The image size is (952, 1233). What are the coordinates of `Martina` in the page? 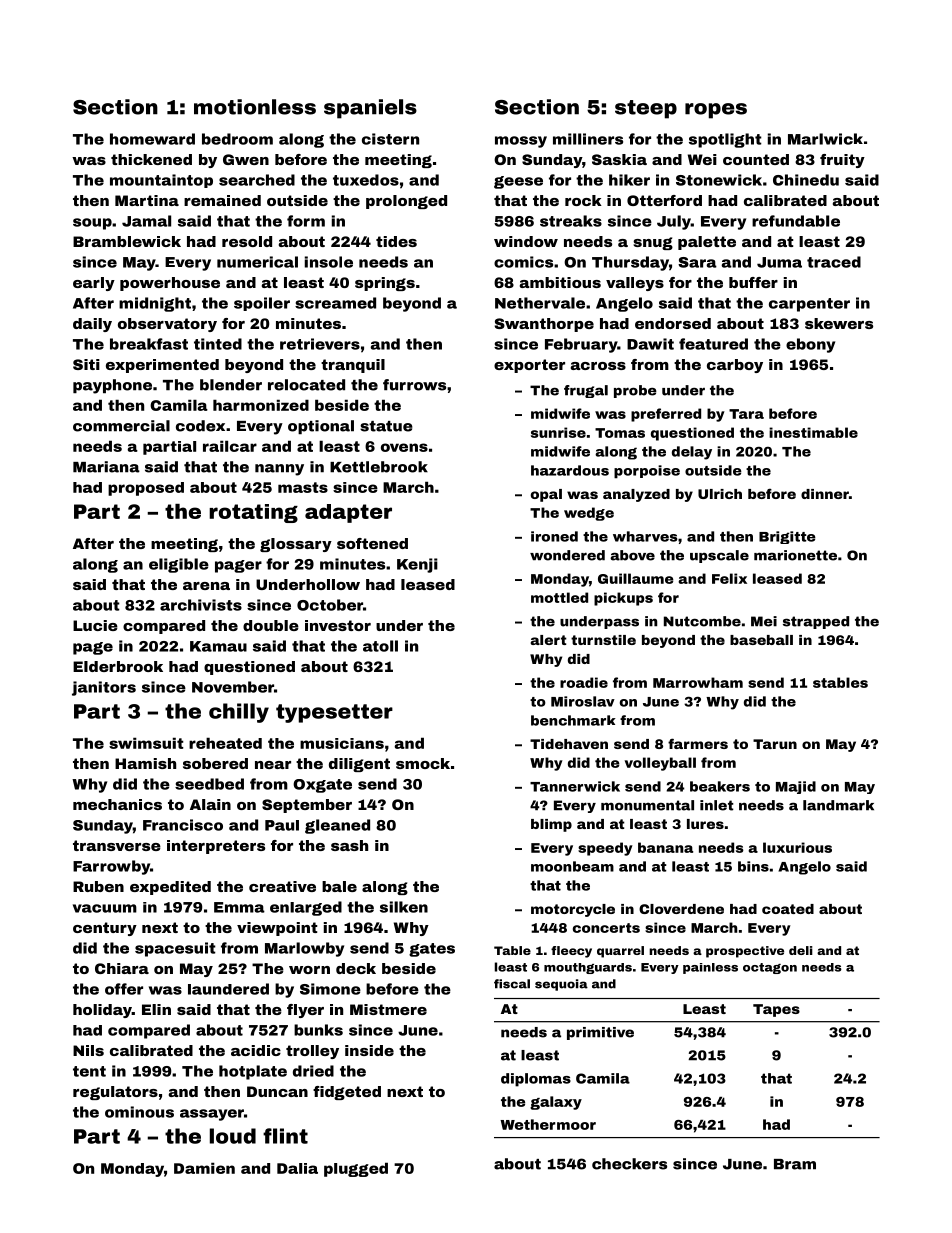 It's located at (147, 200).
